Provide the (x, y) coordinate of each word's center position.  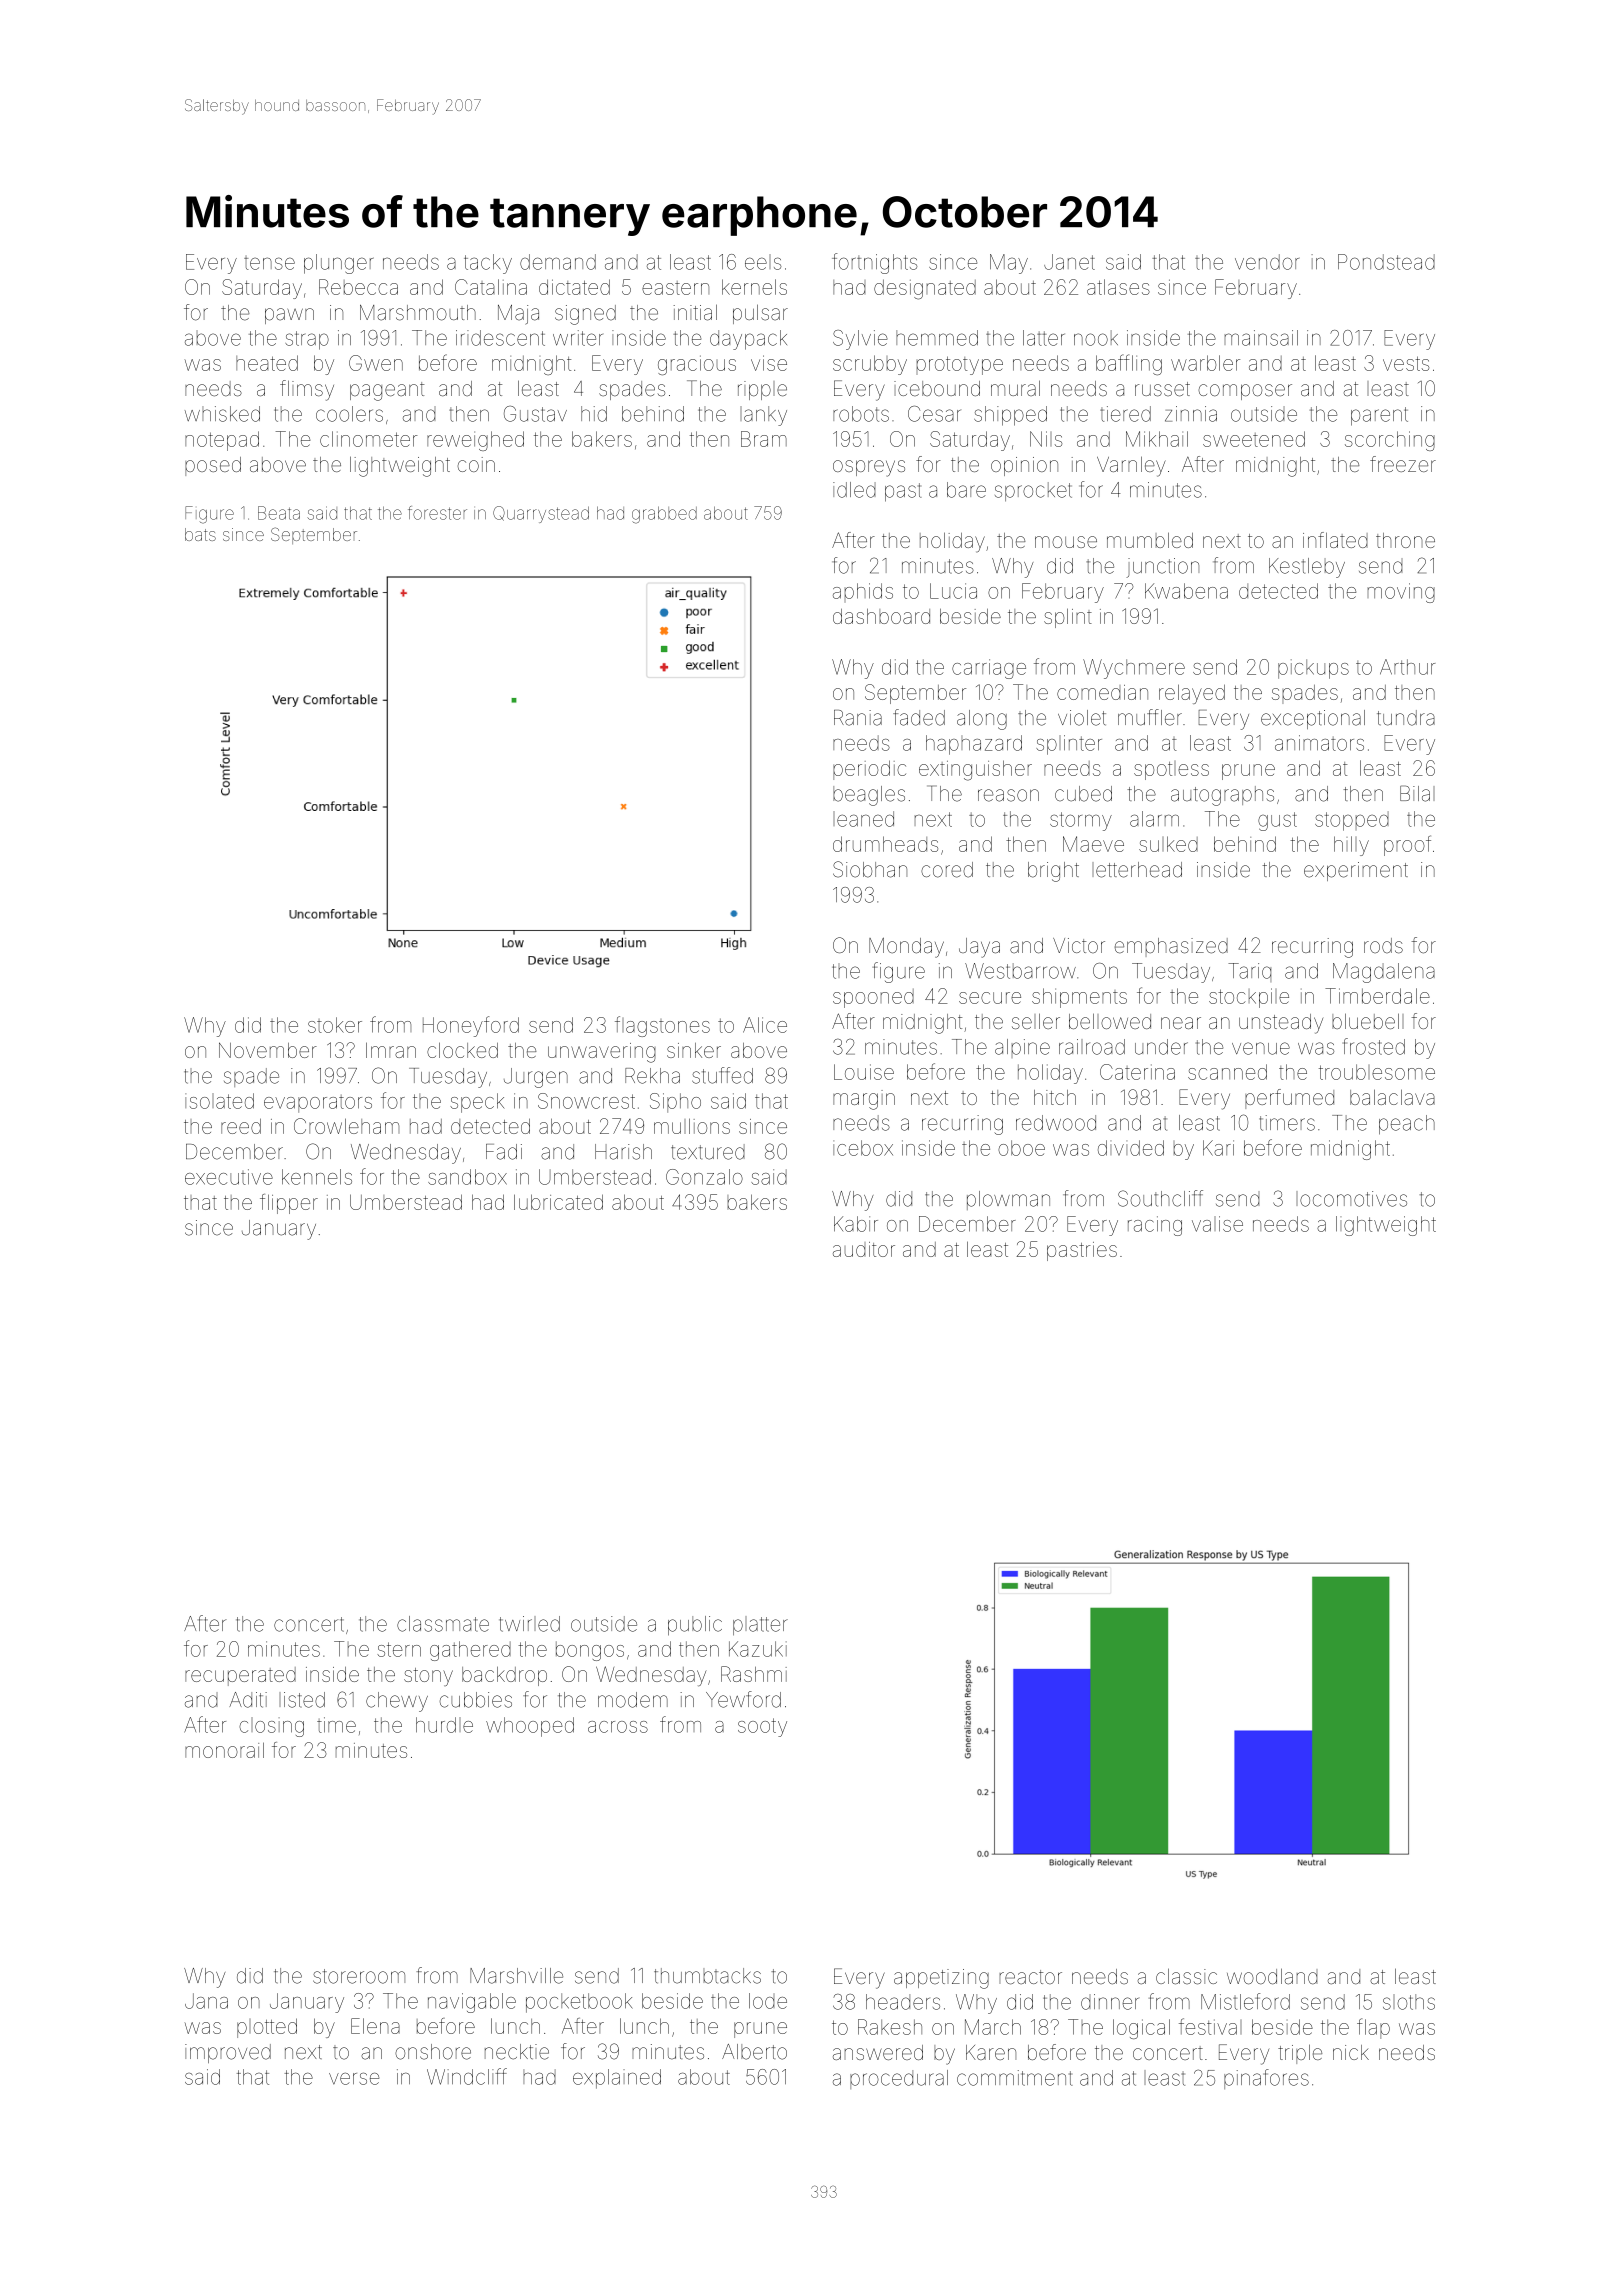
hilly (1351, 846)
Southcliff (1160, 1198)
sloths (1409, 2002)
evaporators (318, 1104)
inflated (1335, 540)
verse (354, 2079)
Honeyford (471, 1026)
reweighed (475, 441)
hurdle (444, 1725)
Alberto (754, 2052)
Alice (765, 1025)
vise (769, 363)
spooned (873, 998)
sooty (762, 1727)
